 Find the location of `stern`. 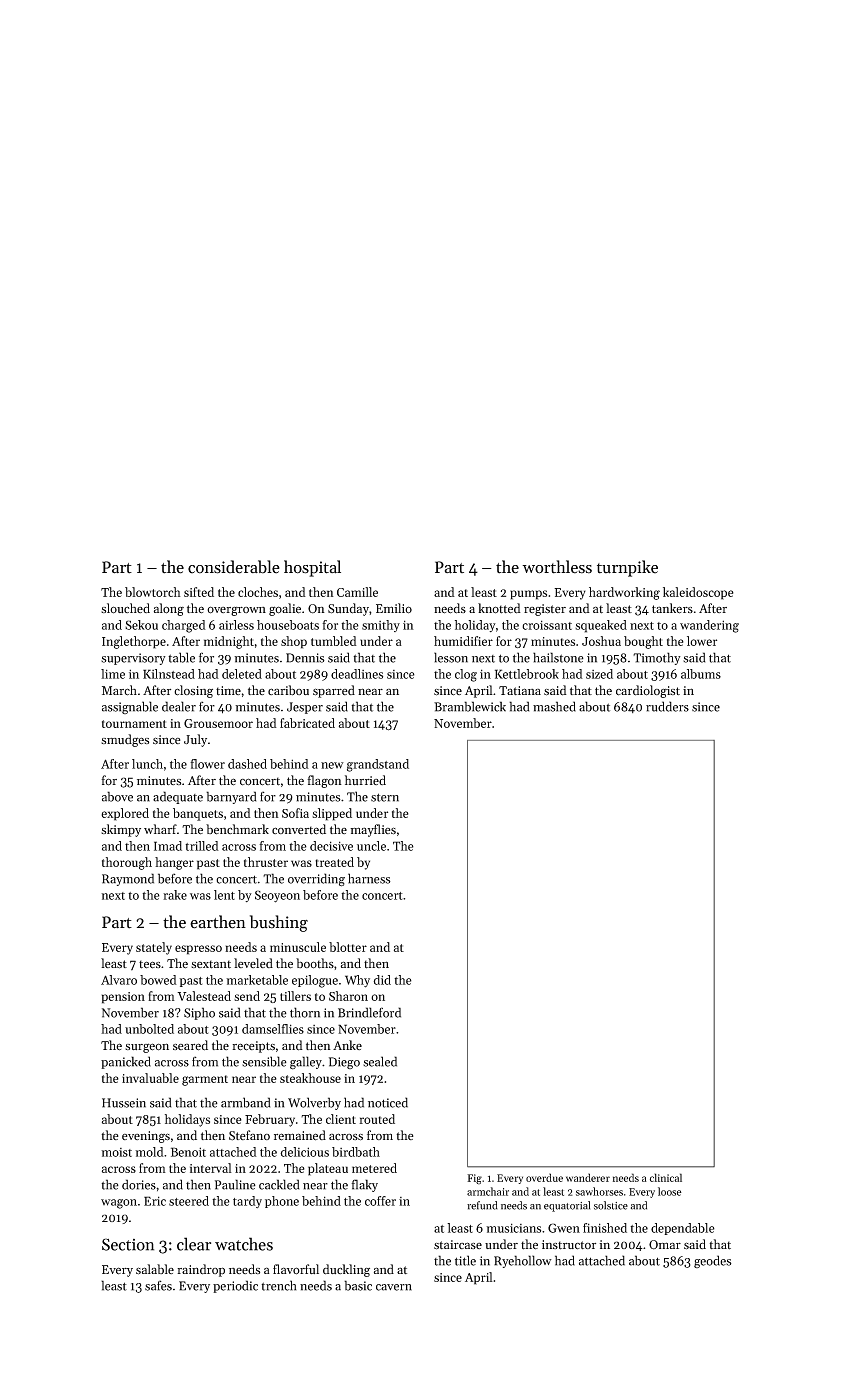

stern is located at coordinates (385, 797).
